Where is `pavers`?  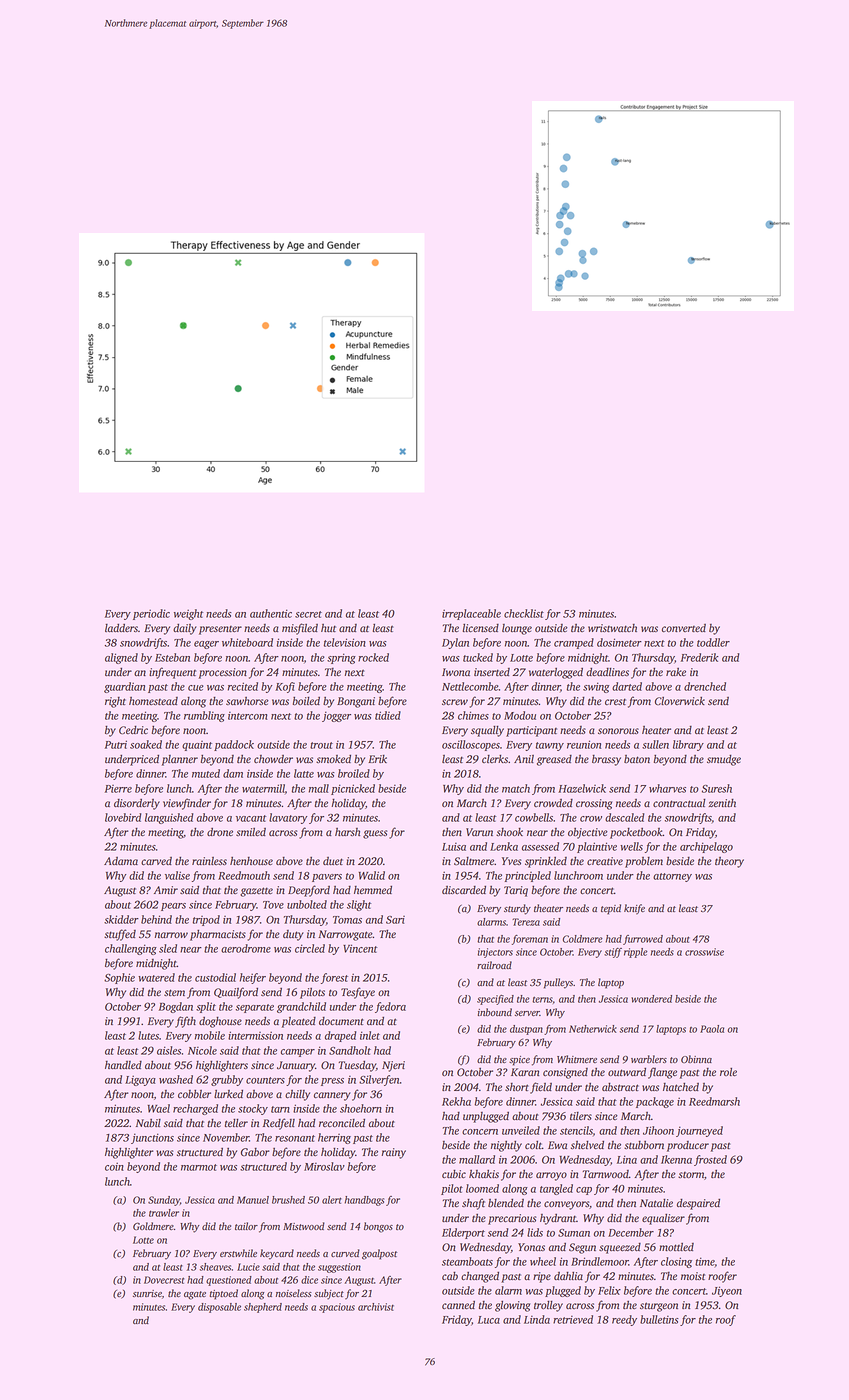 pavers is located at coordinates (327, 878).
